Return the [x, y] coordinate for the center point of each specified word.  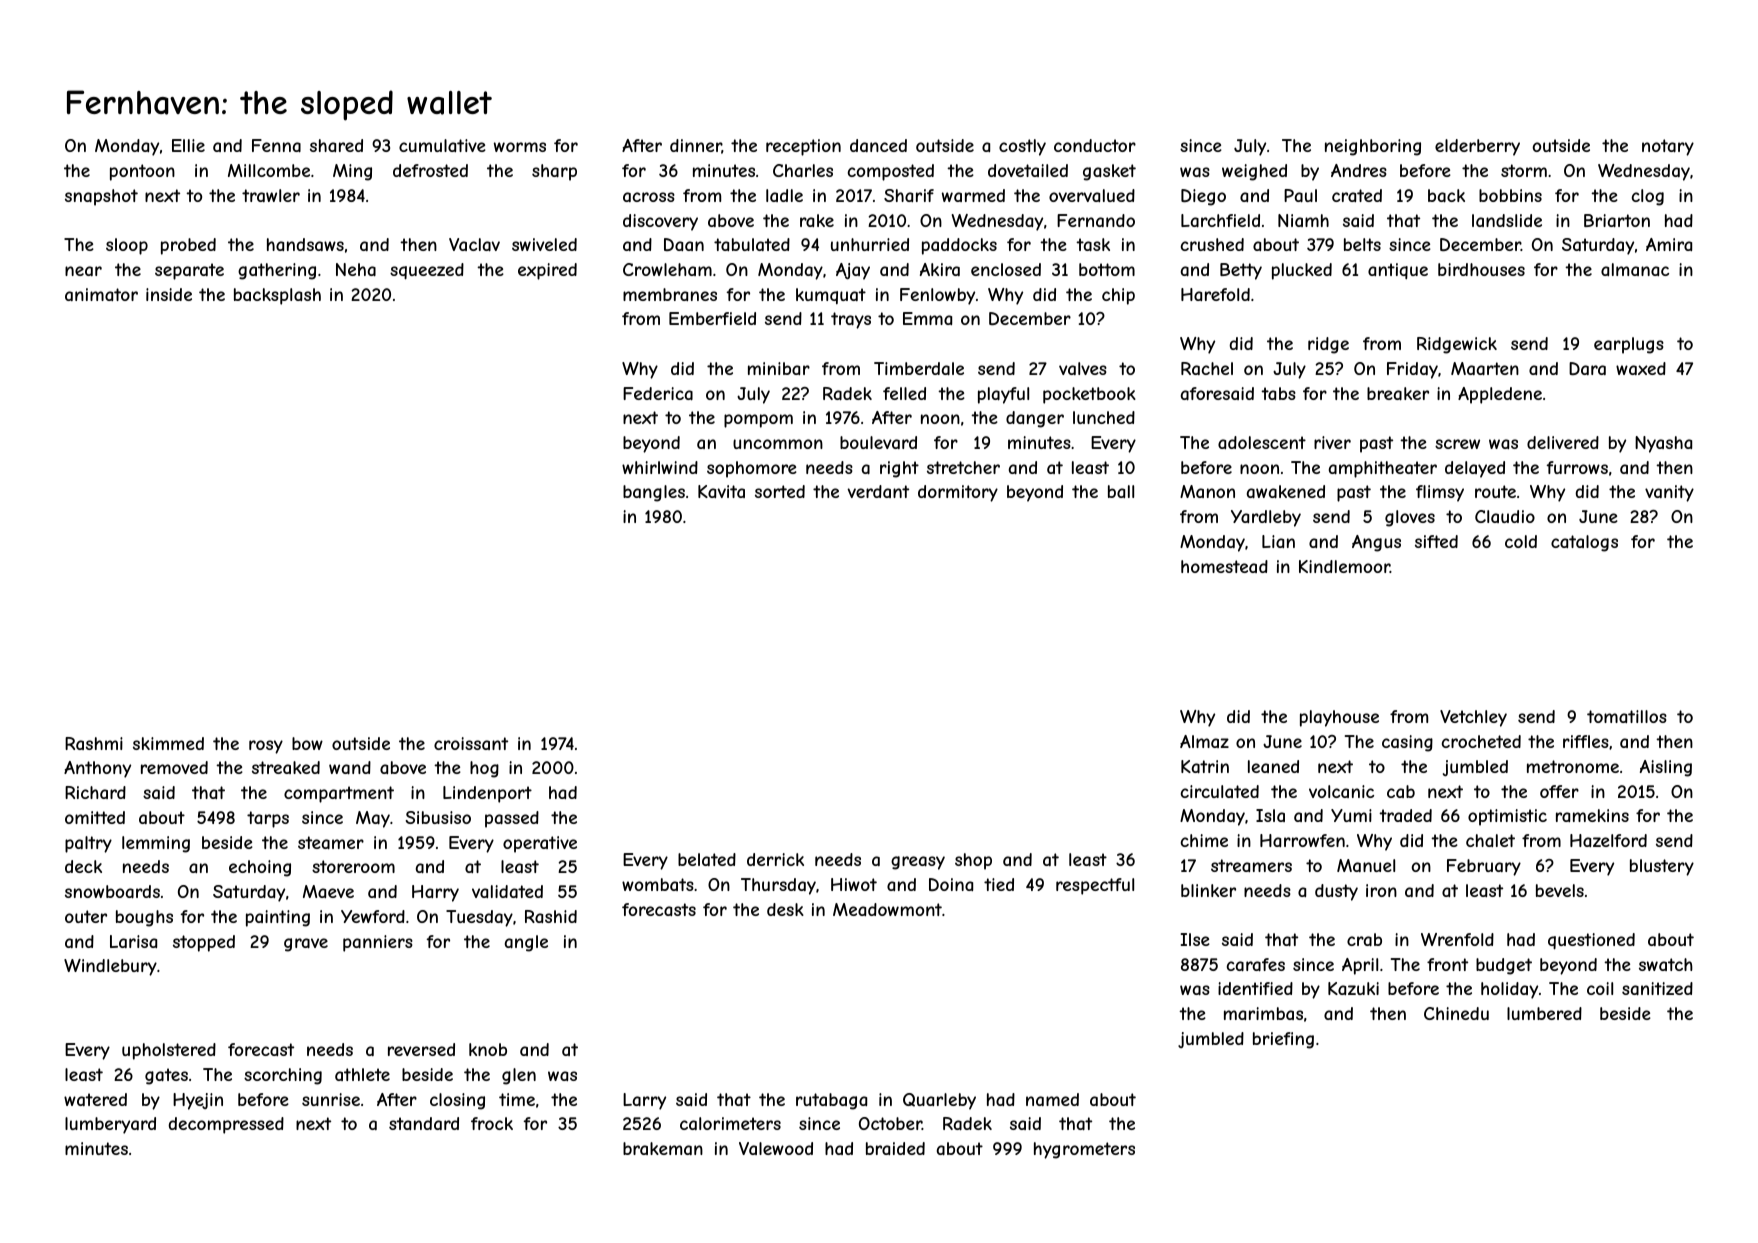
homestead [1224, 566]
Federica [658, 393]
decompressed [226, 1125]
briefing [1283, 1040]
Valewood [776, 1148]
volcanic [1341, 791]
